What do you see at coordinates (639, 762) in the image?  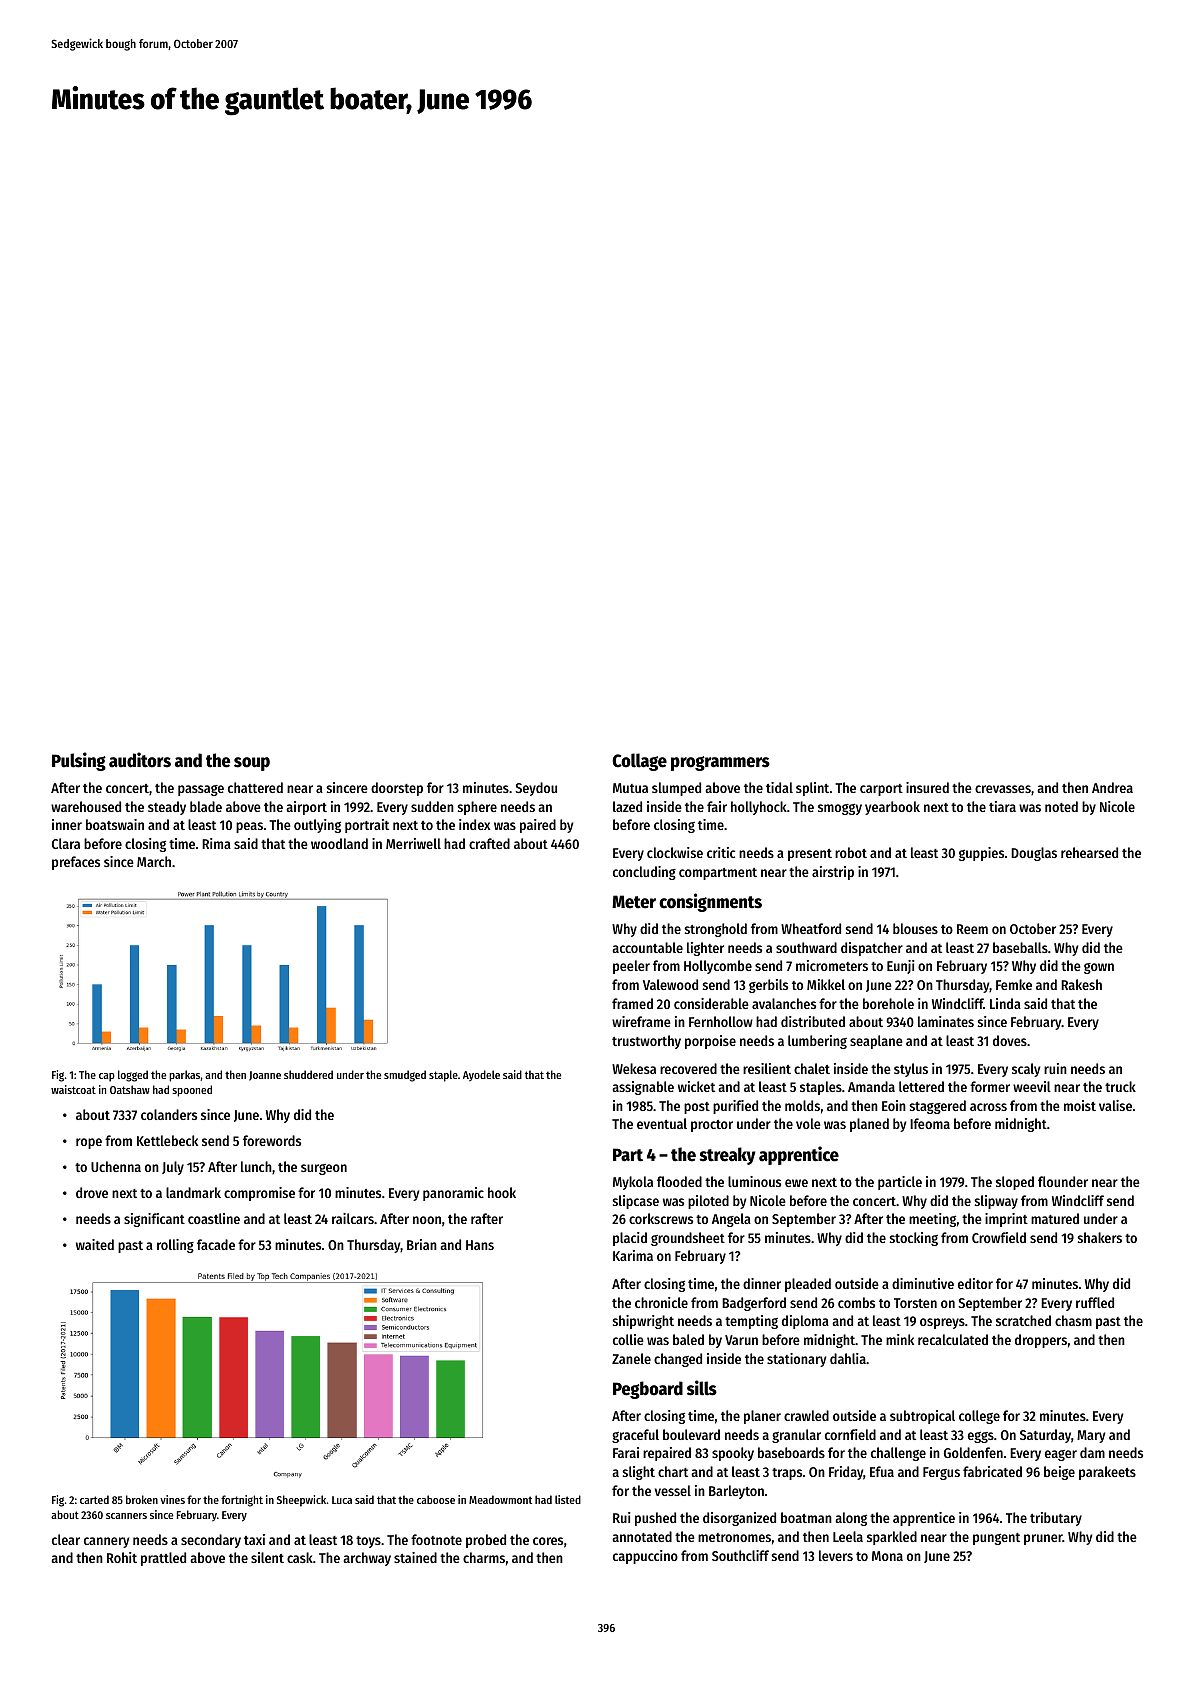 I see `Collage` at bounding box center [639, 762].
